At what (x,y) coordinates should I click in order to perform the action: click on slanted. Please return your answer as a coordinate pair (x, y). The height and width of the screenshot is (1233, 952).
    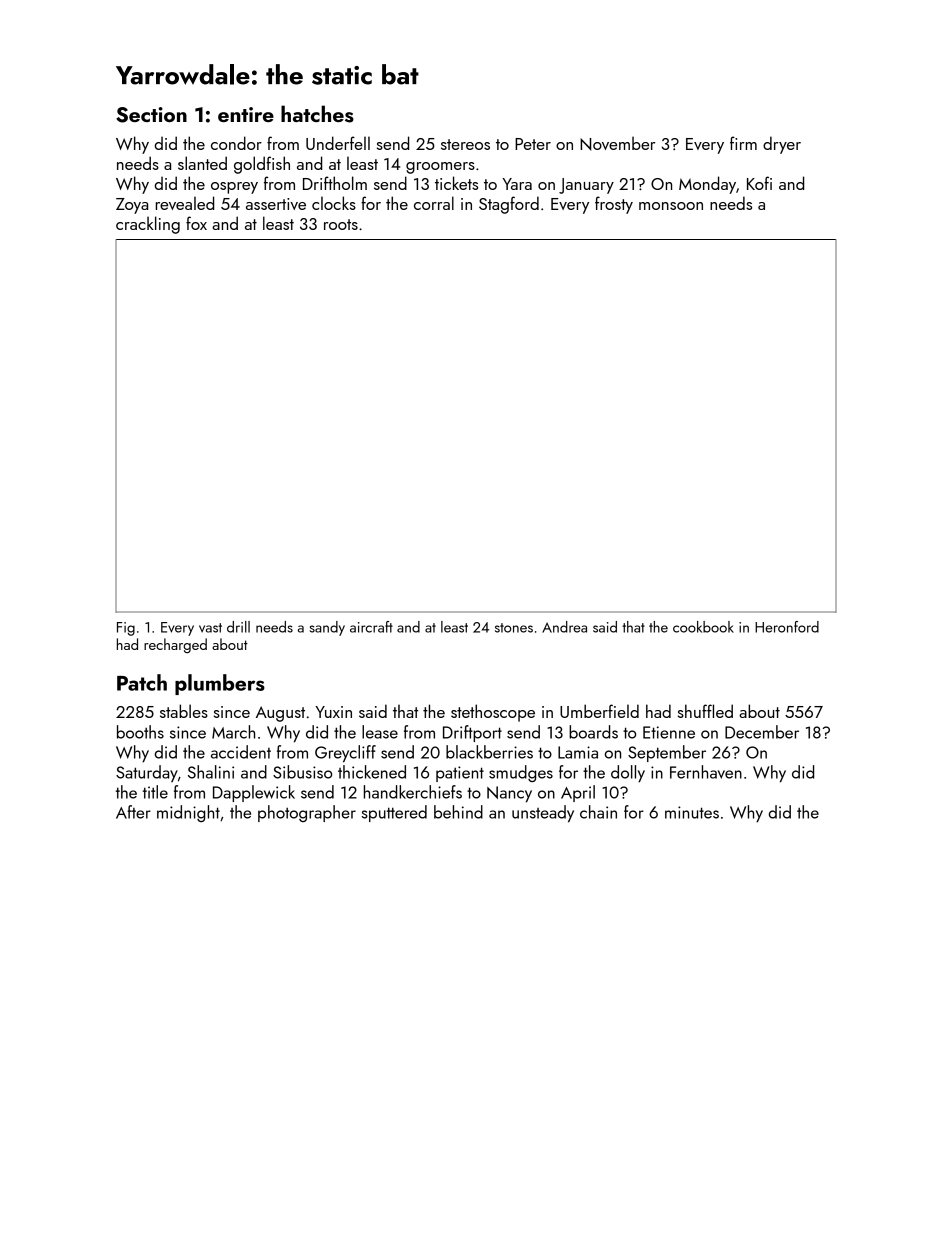
    Looking at the image, I should click on (202, 163).
